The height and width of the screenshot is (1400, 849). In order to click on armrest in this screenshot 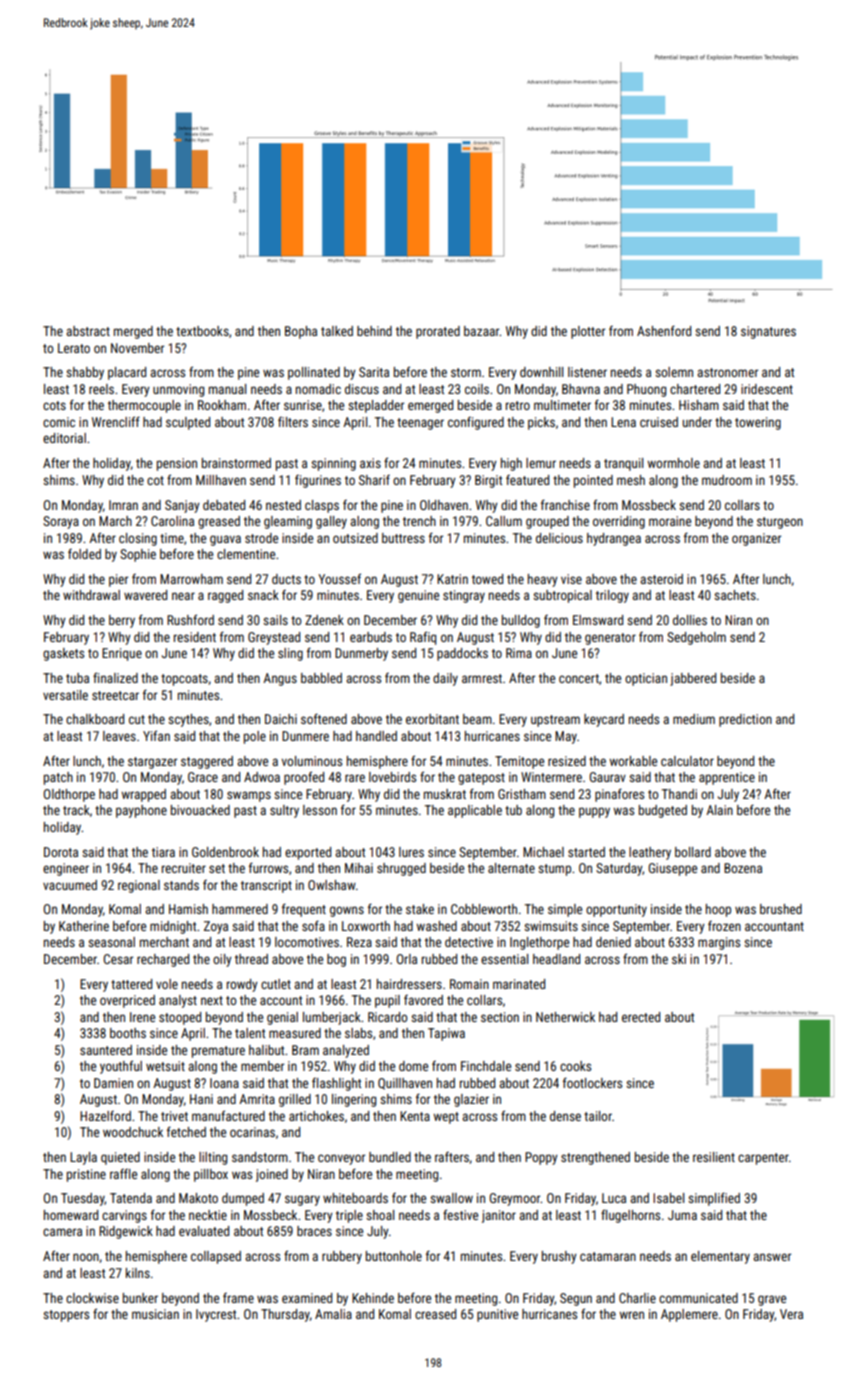, I will do `click(482, 678)`.
